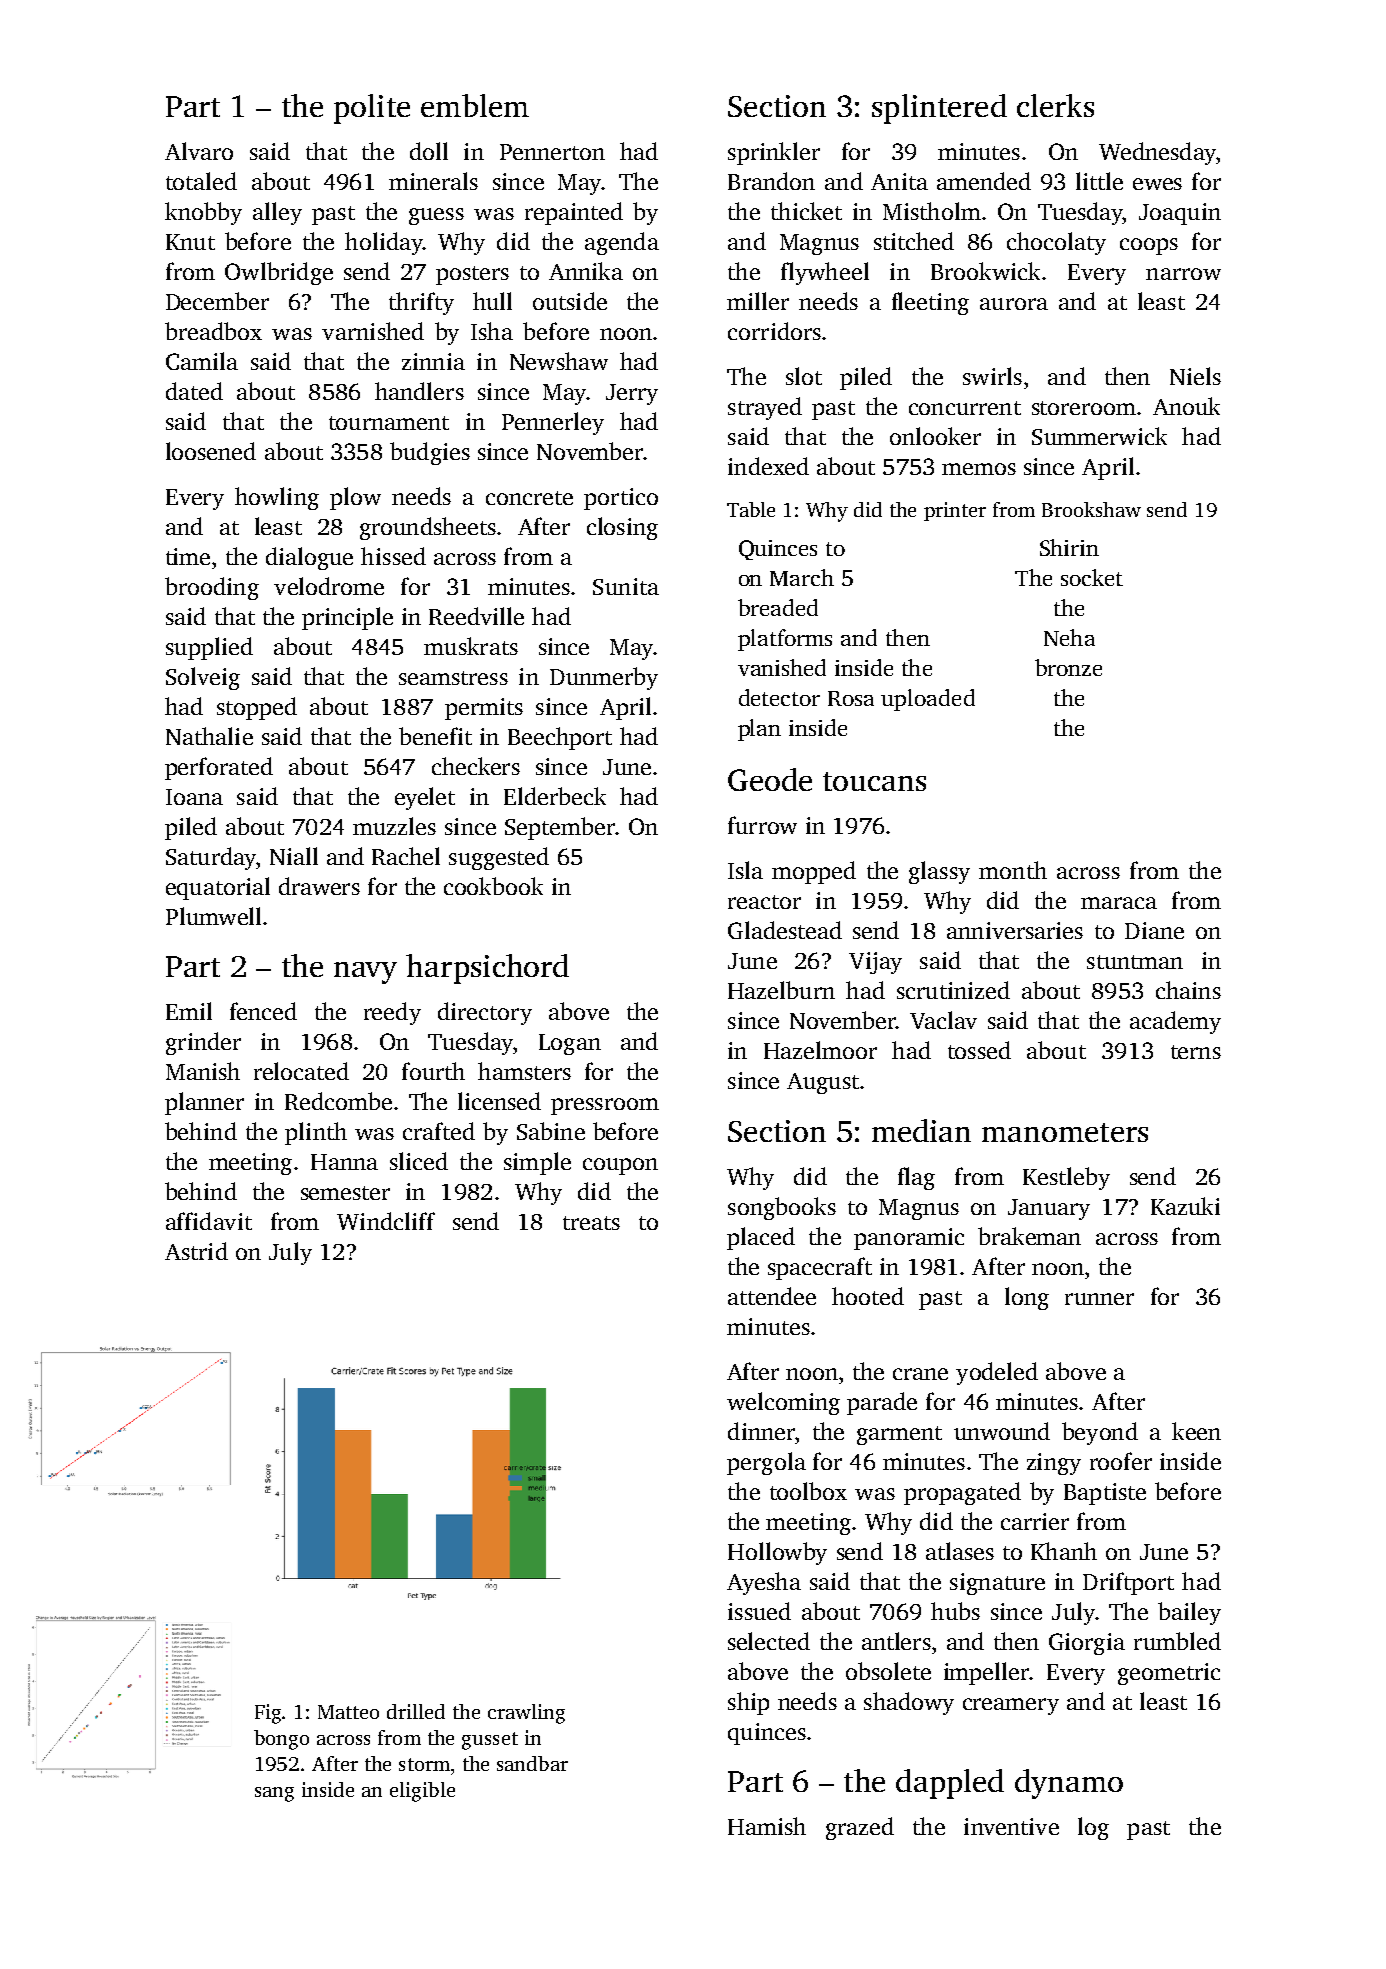  Describe the element at coordinates (199, 151) in the document. I see `Alvaro` at that location.
